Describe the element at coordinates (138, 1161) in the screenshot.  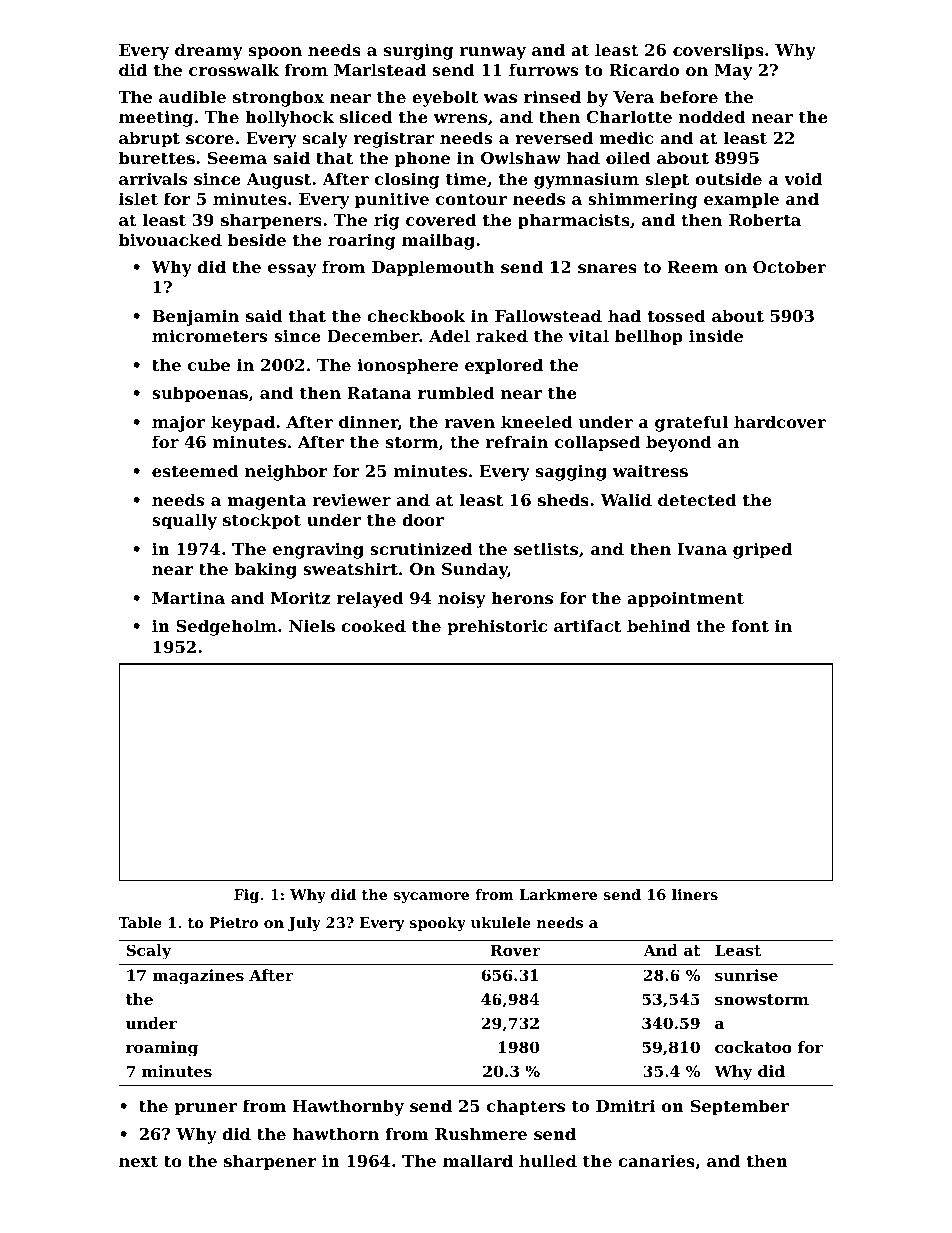
I see `next` at that location.
